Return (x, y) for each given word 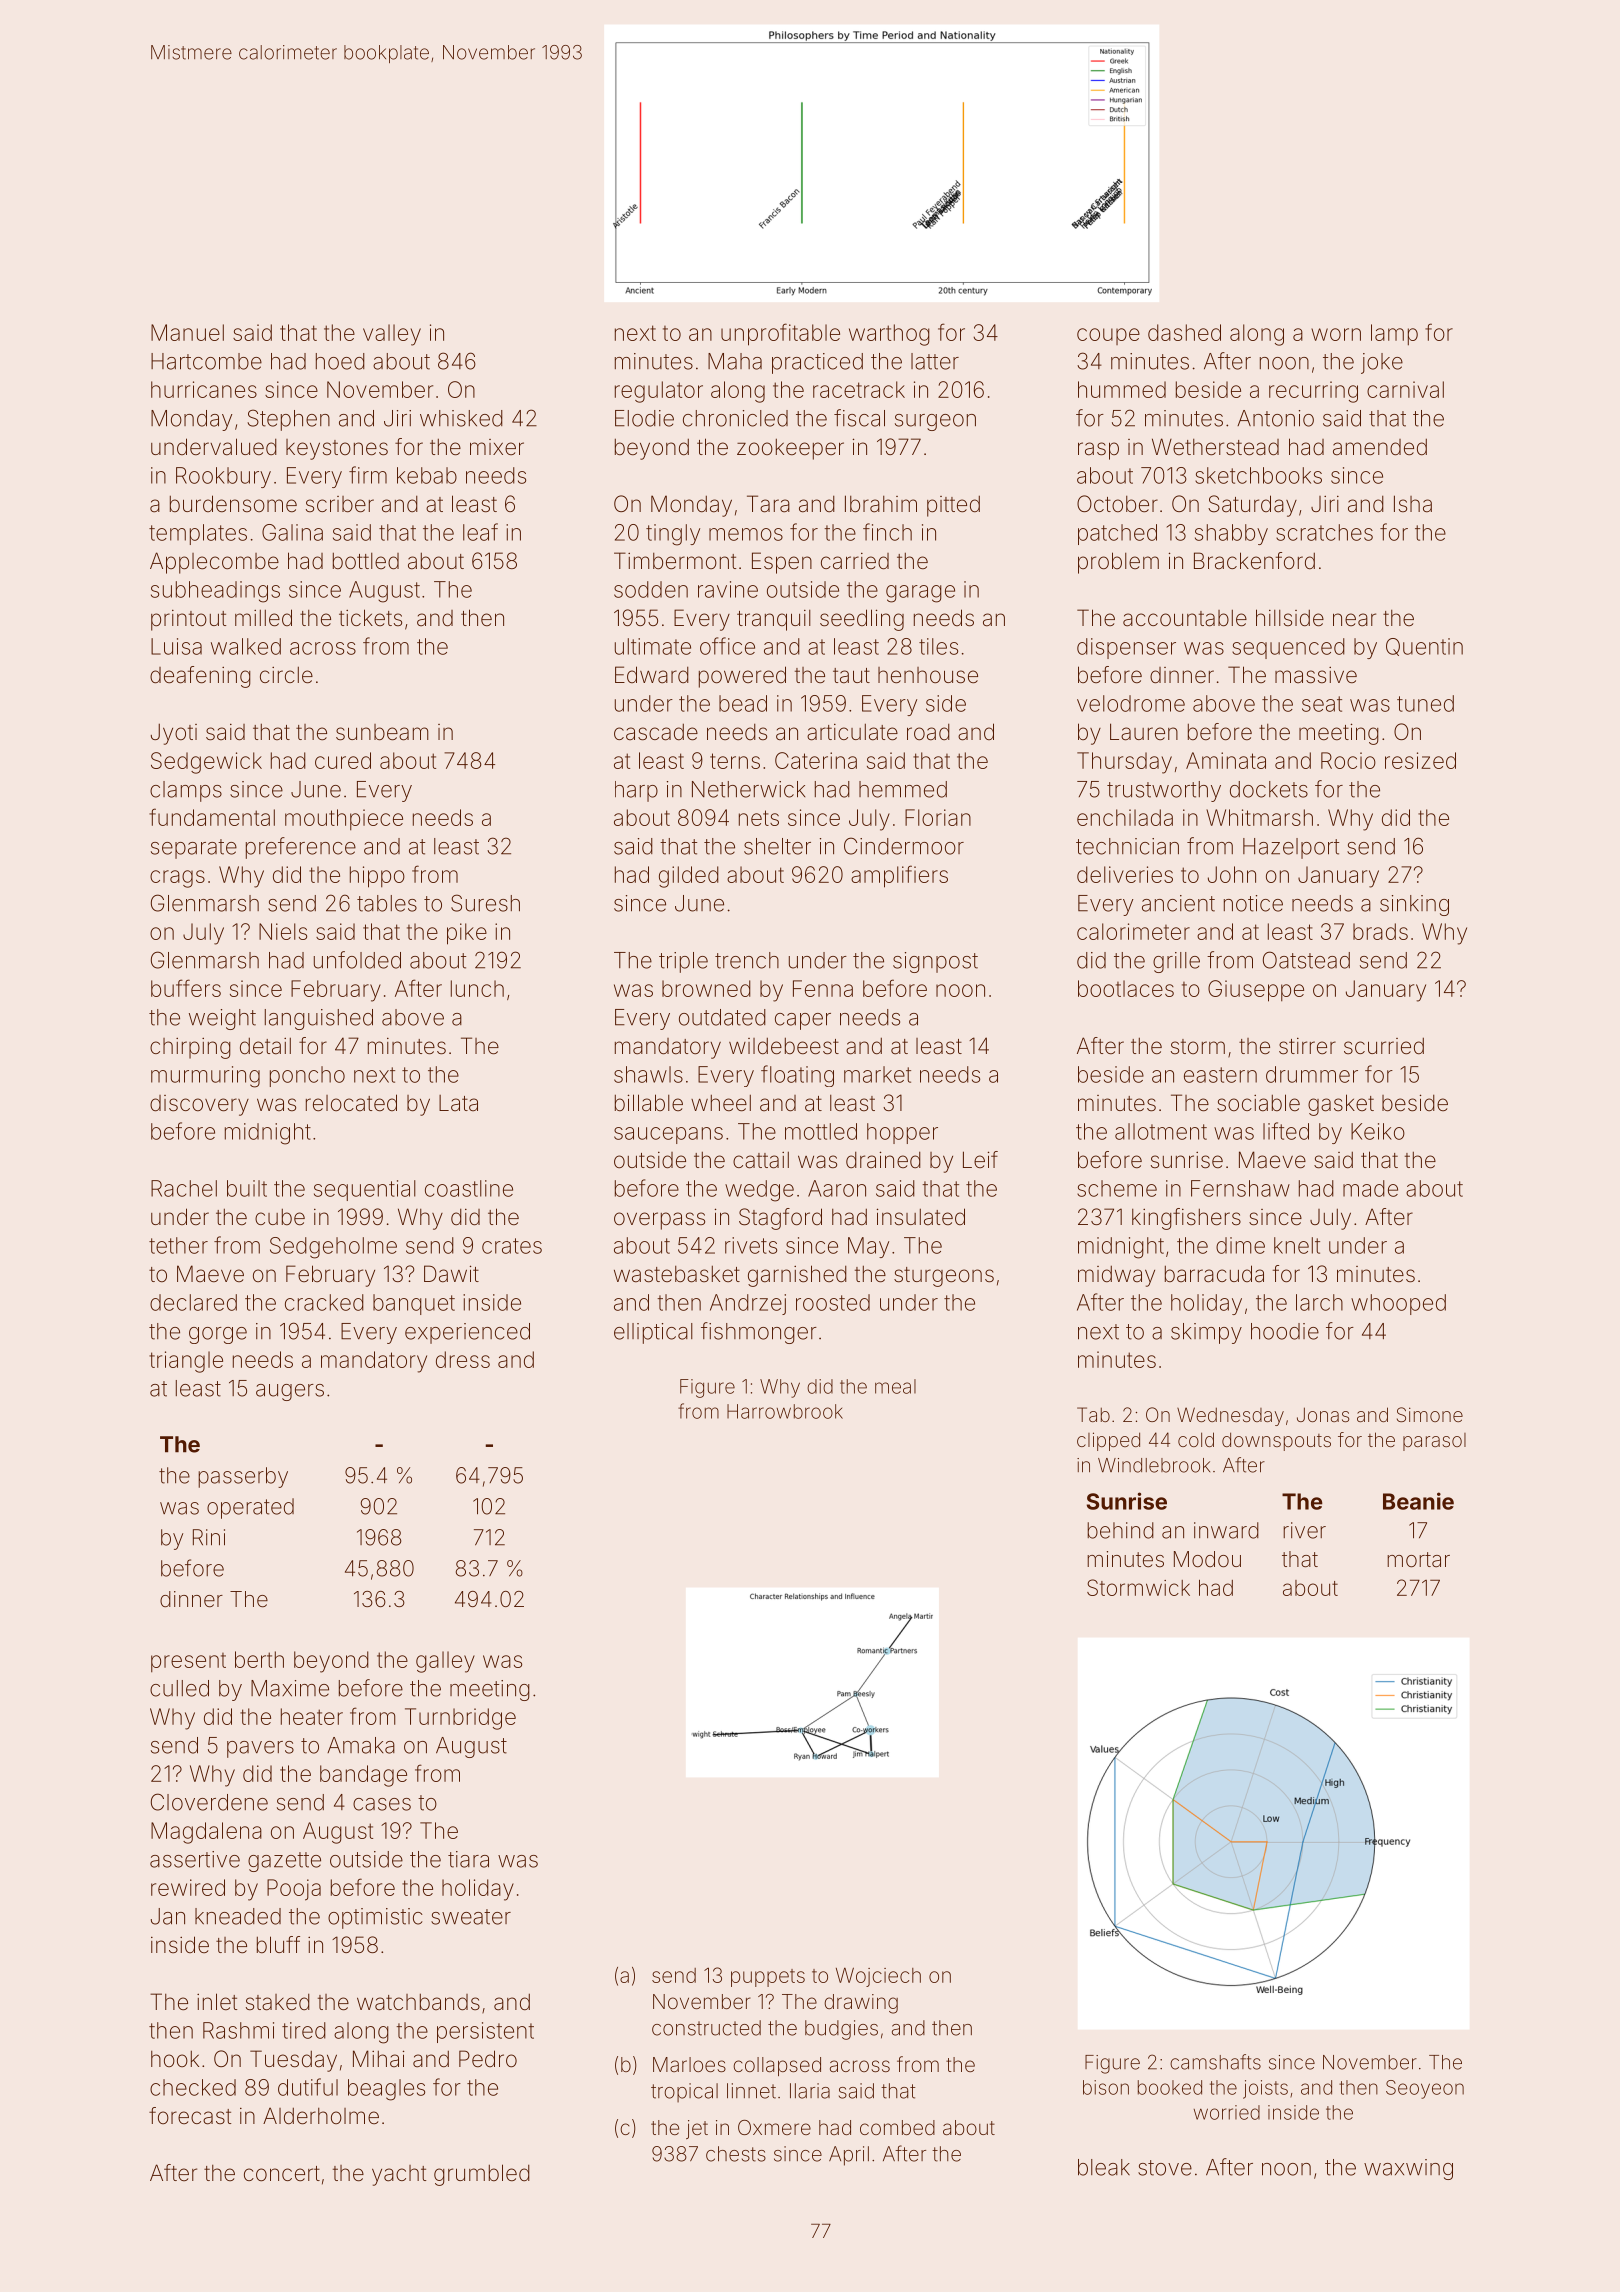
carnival (1405, 389)
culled (179, 1688)
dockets (1269, 789)
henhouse (928, 675)
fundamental (212, 817)
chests (736, 2154)
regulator (659, 392)
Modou (1207, 1559)
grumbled (482, 2175)
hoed (340, 361)
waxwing (1408, 2169)
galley (445, 1662)
